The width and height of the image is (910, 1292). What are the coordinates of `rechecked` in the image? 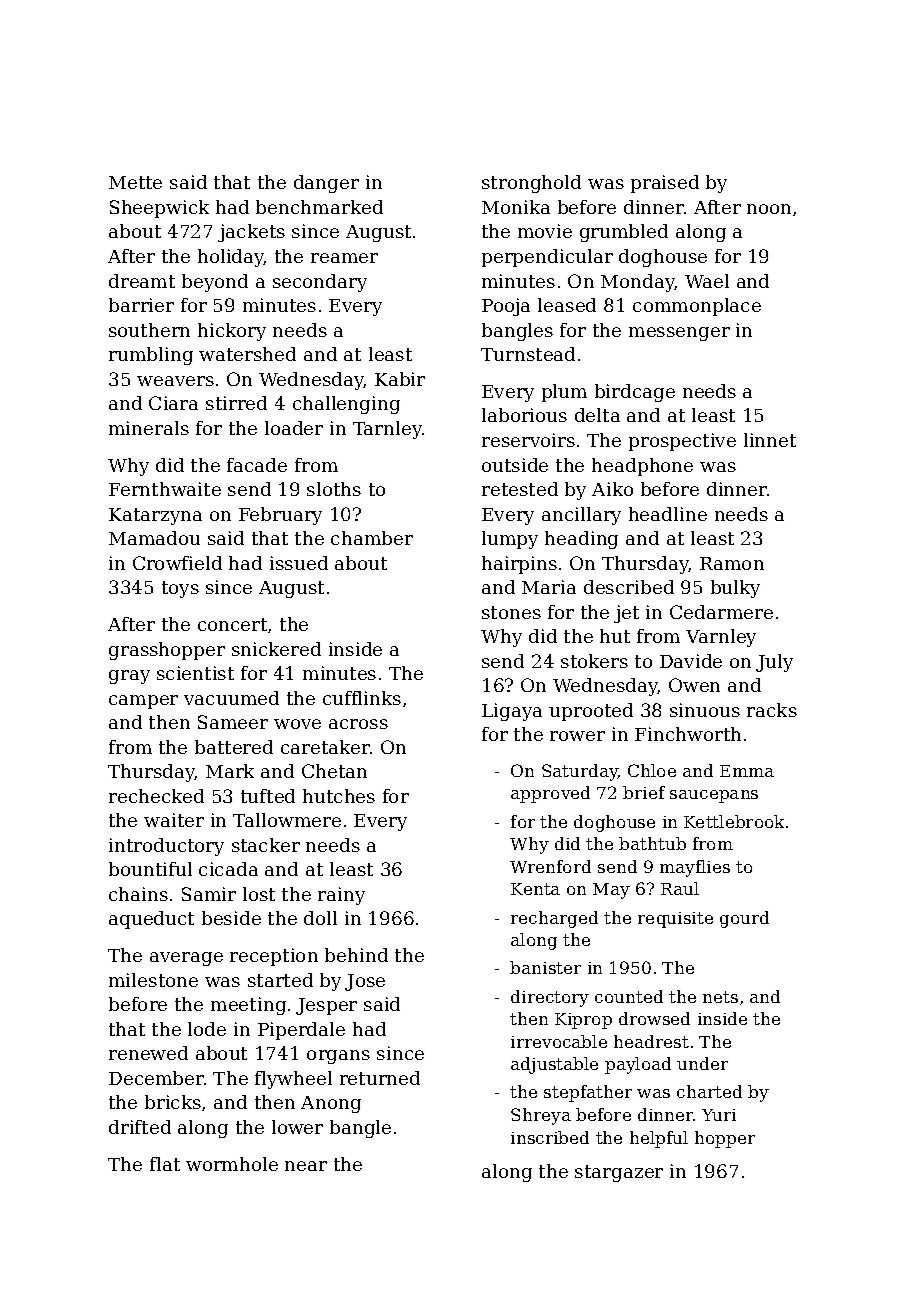 It's located at (156, 796).
